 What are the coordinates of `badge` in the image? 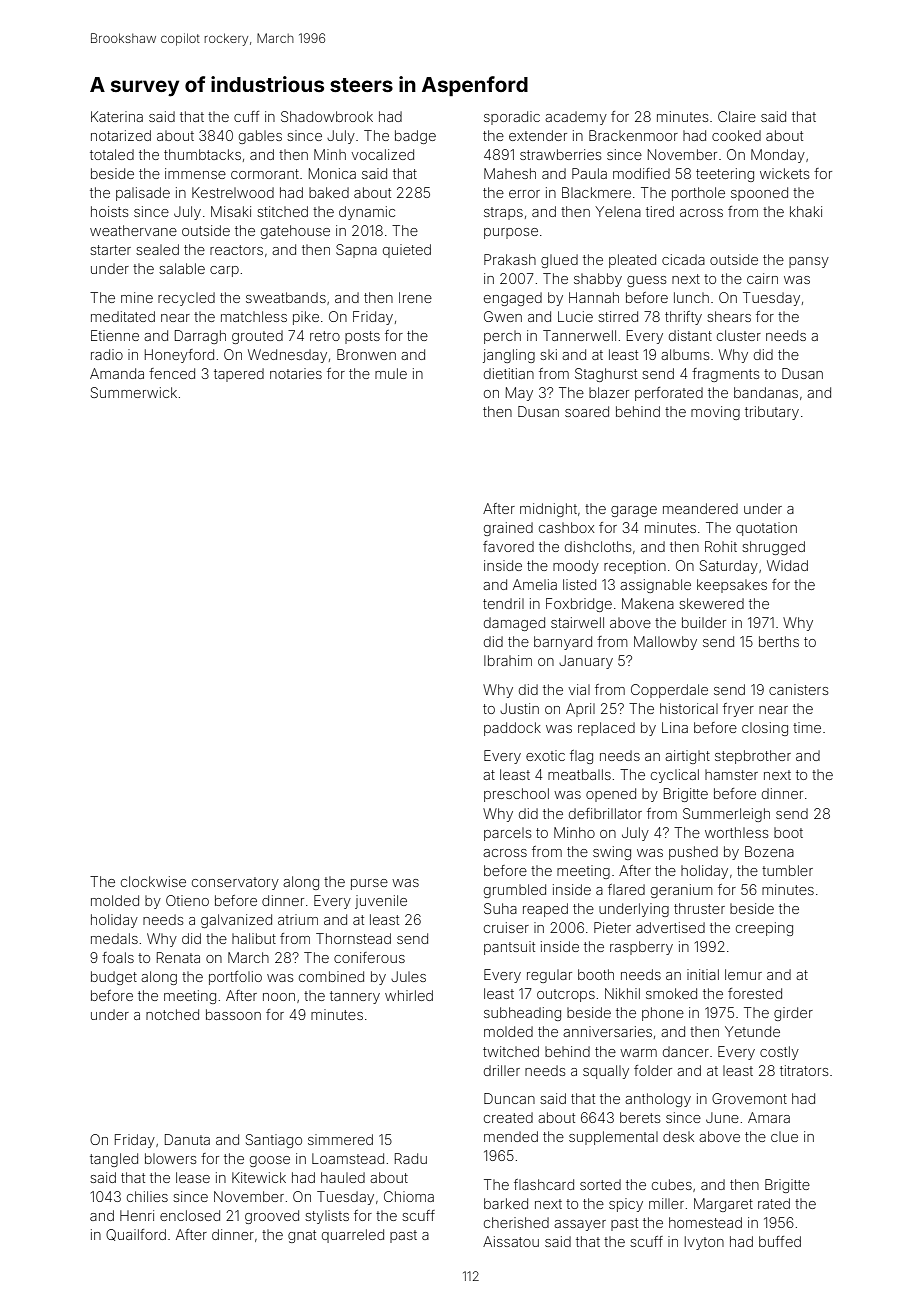 It's located at (415, 137).
